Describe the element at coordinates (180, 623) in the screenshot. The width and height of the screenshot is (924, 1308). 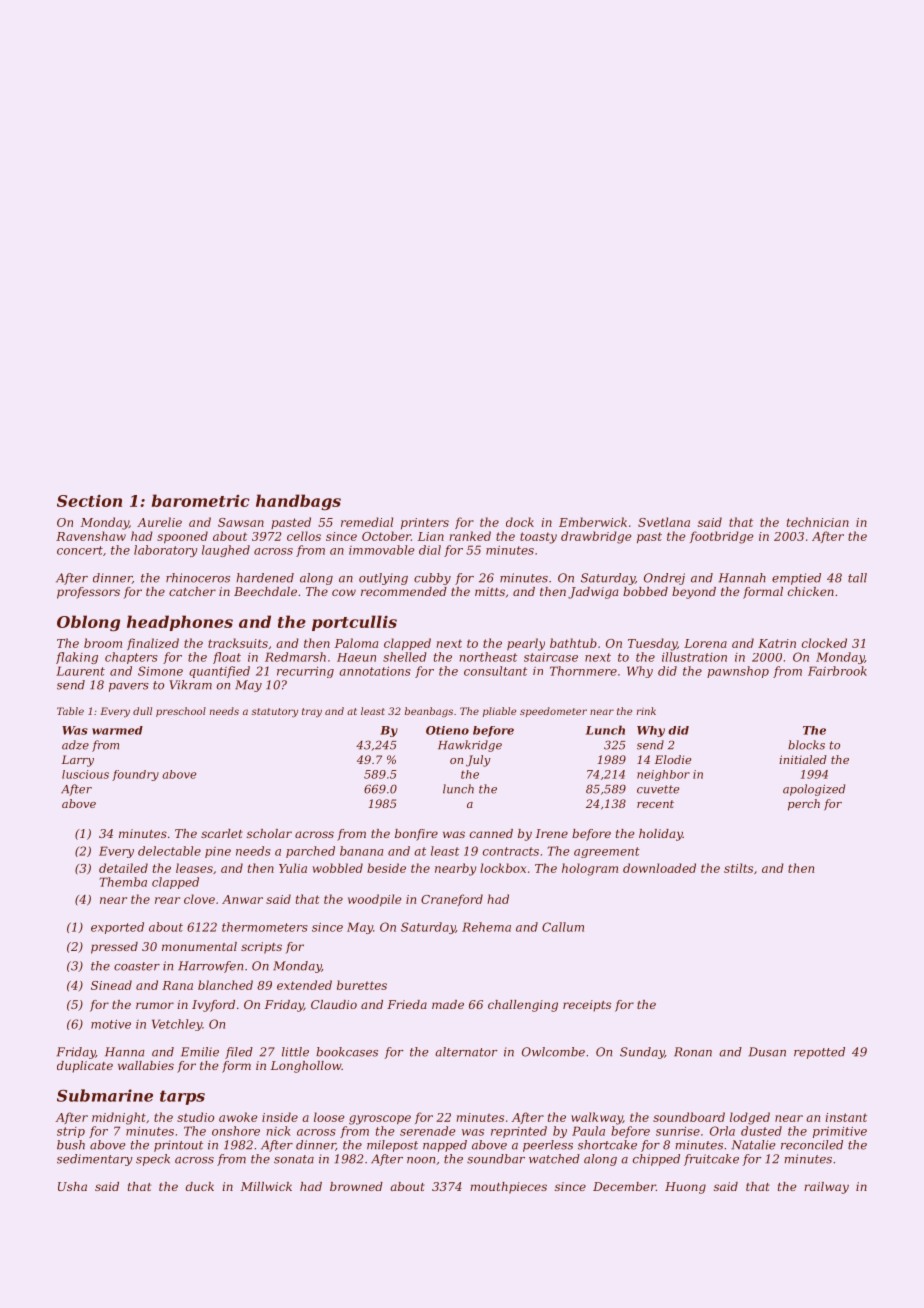
I see `headphones` at that location.
